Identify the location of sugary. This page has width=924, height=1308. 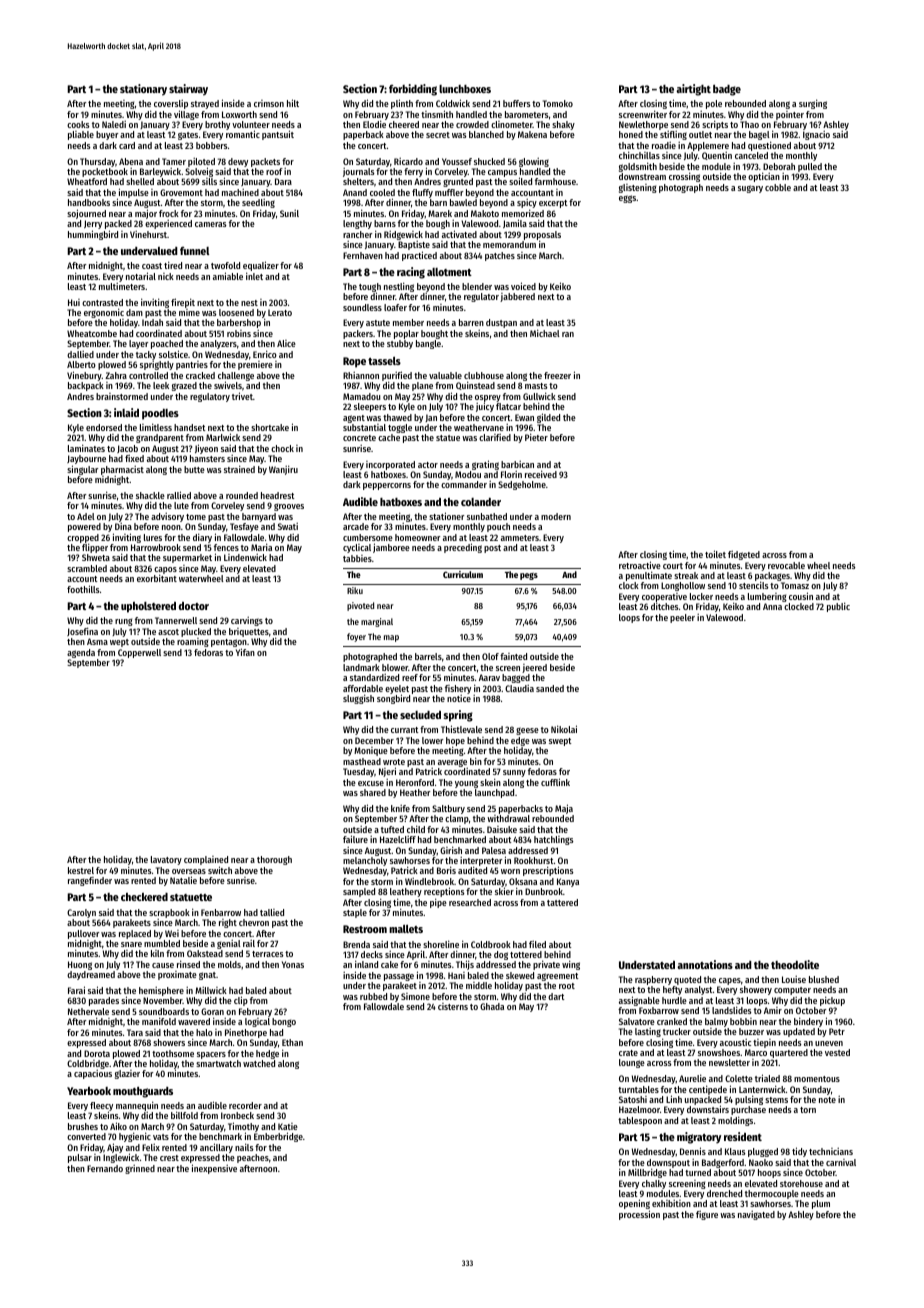
(750, 189).
